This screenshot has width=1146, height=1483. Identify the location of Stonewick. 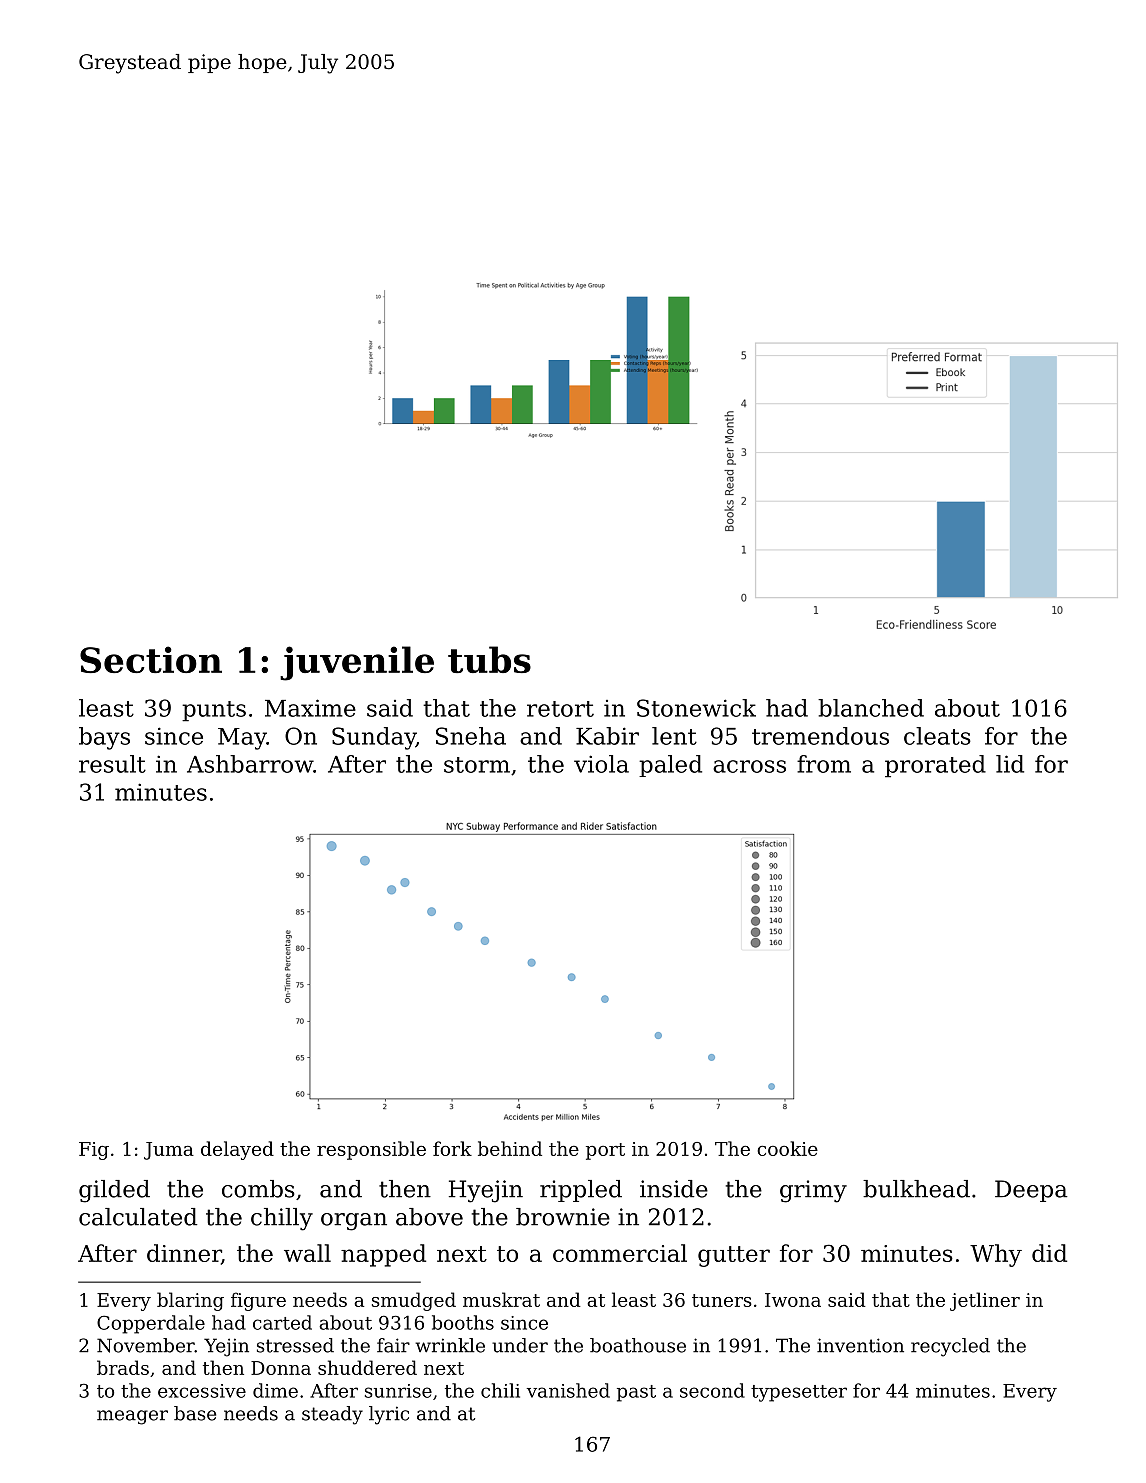
(696, 708).
